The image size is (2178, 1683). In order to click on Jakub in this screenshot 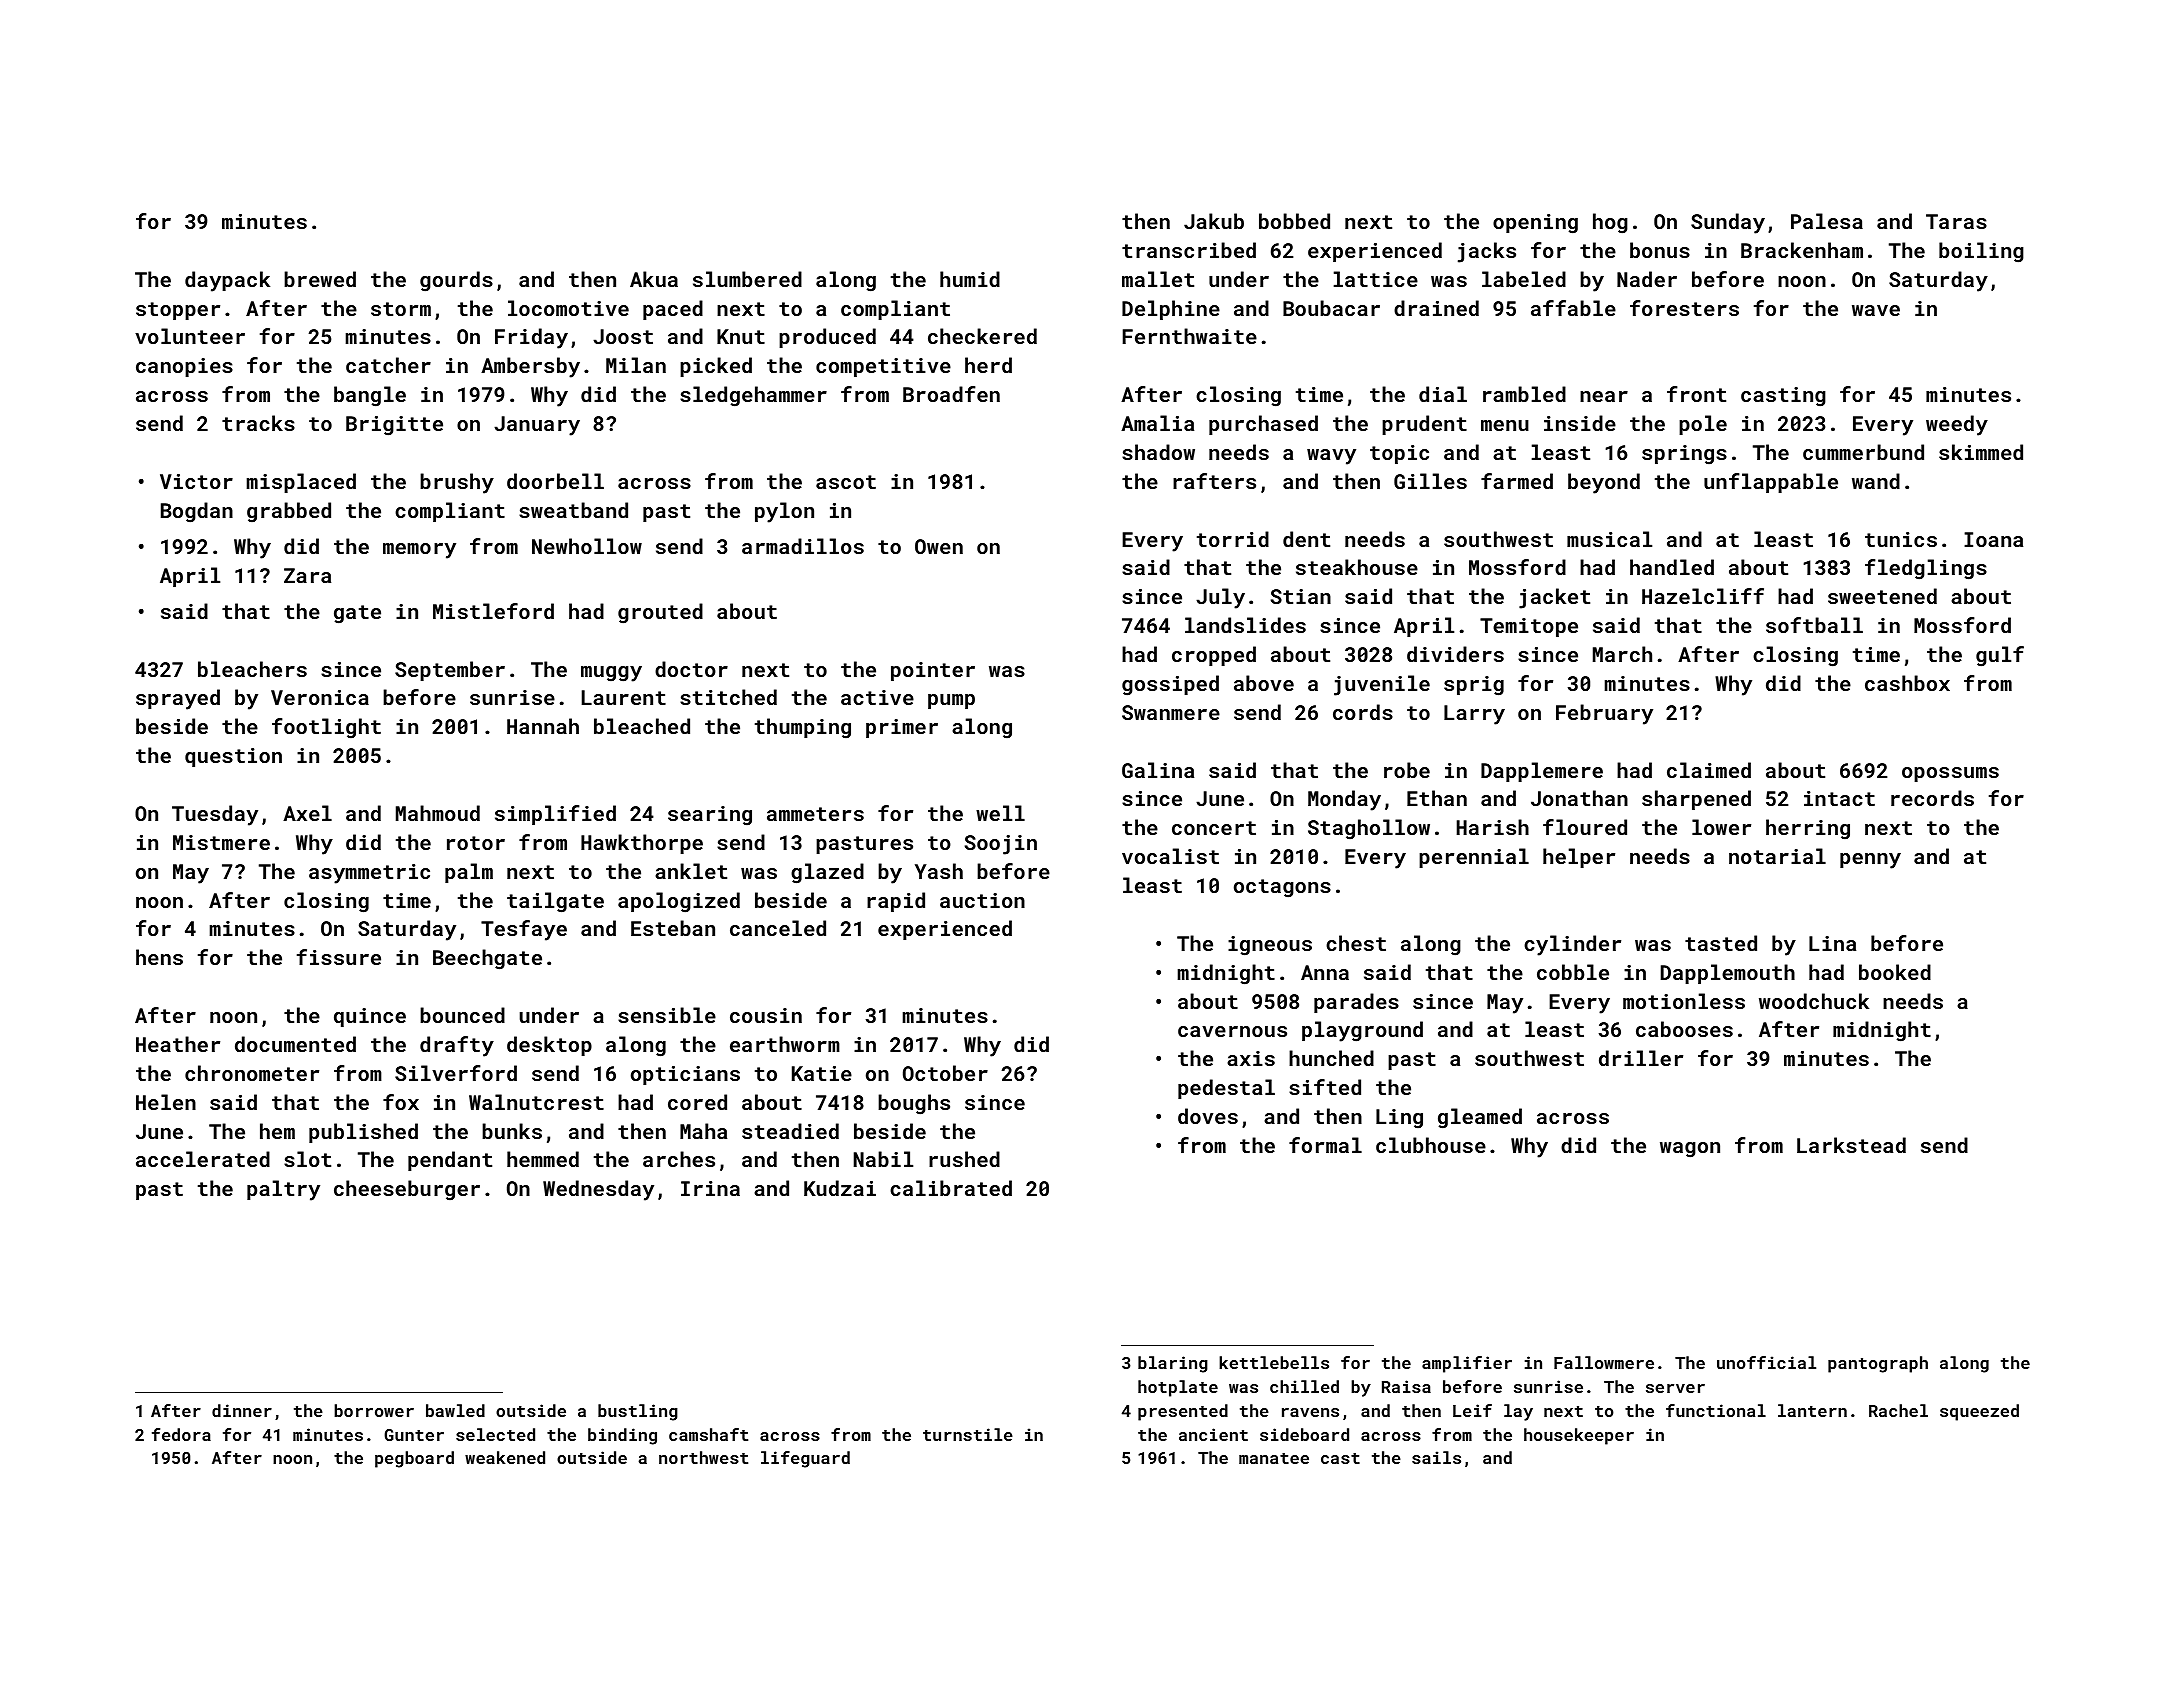, I will do `click(1214, 221)`.
